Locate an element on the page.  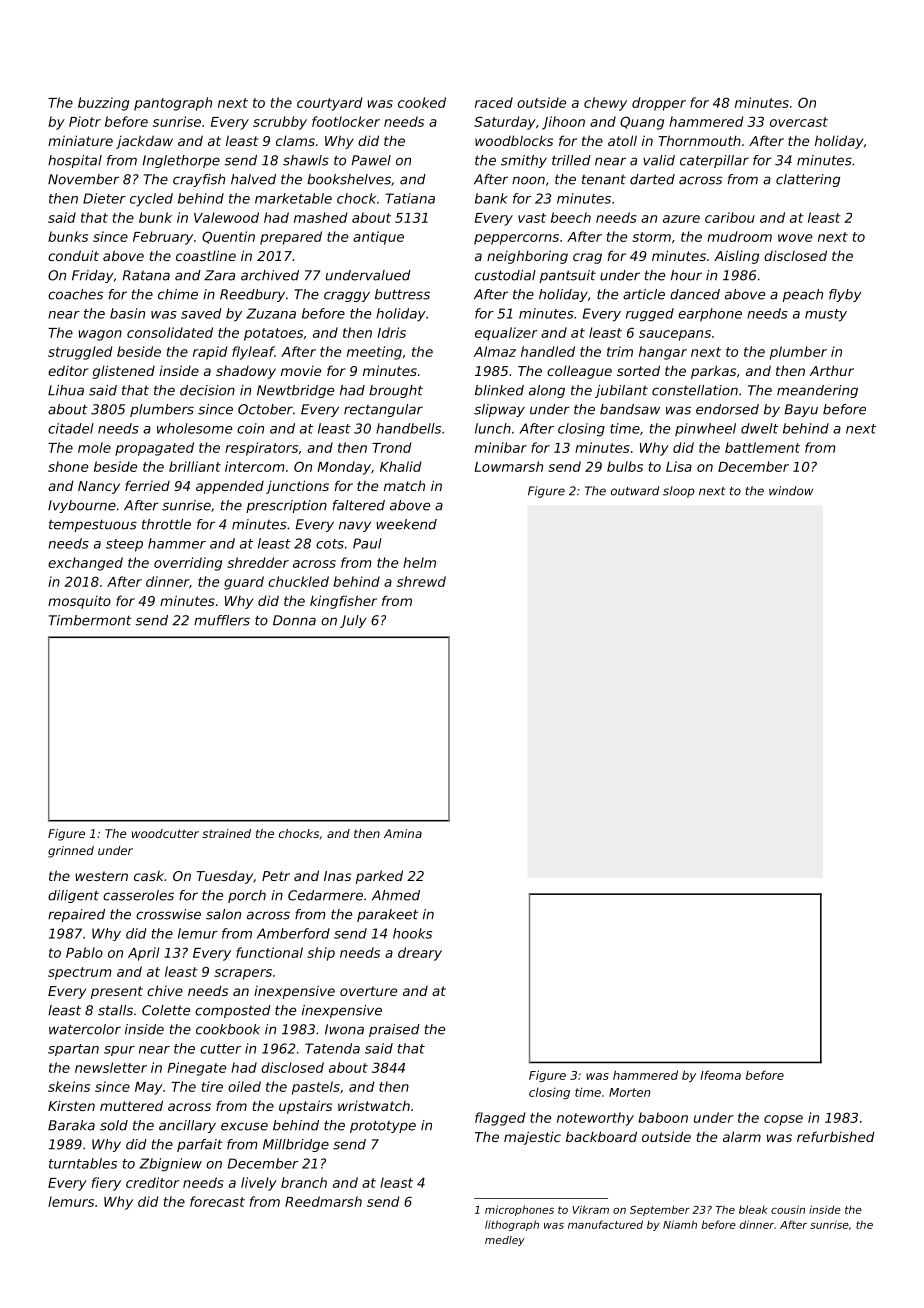
window is located at coordinates (791, 491).
